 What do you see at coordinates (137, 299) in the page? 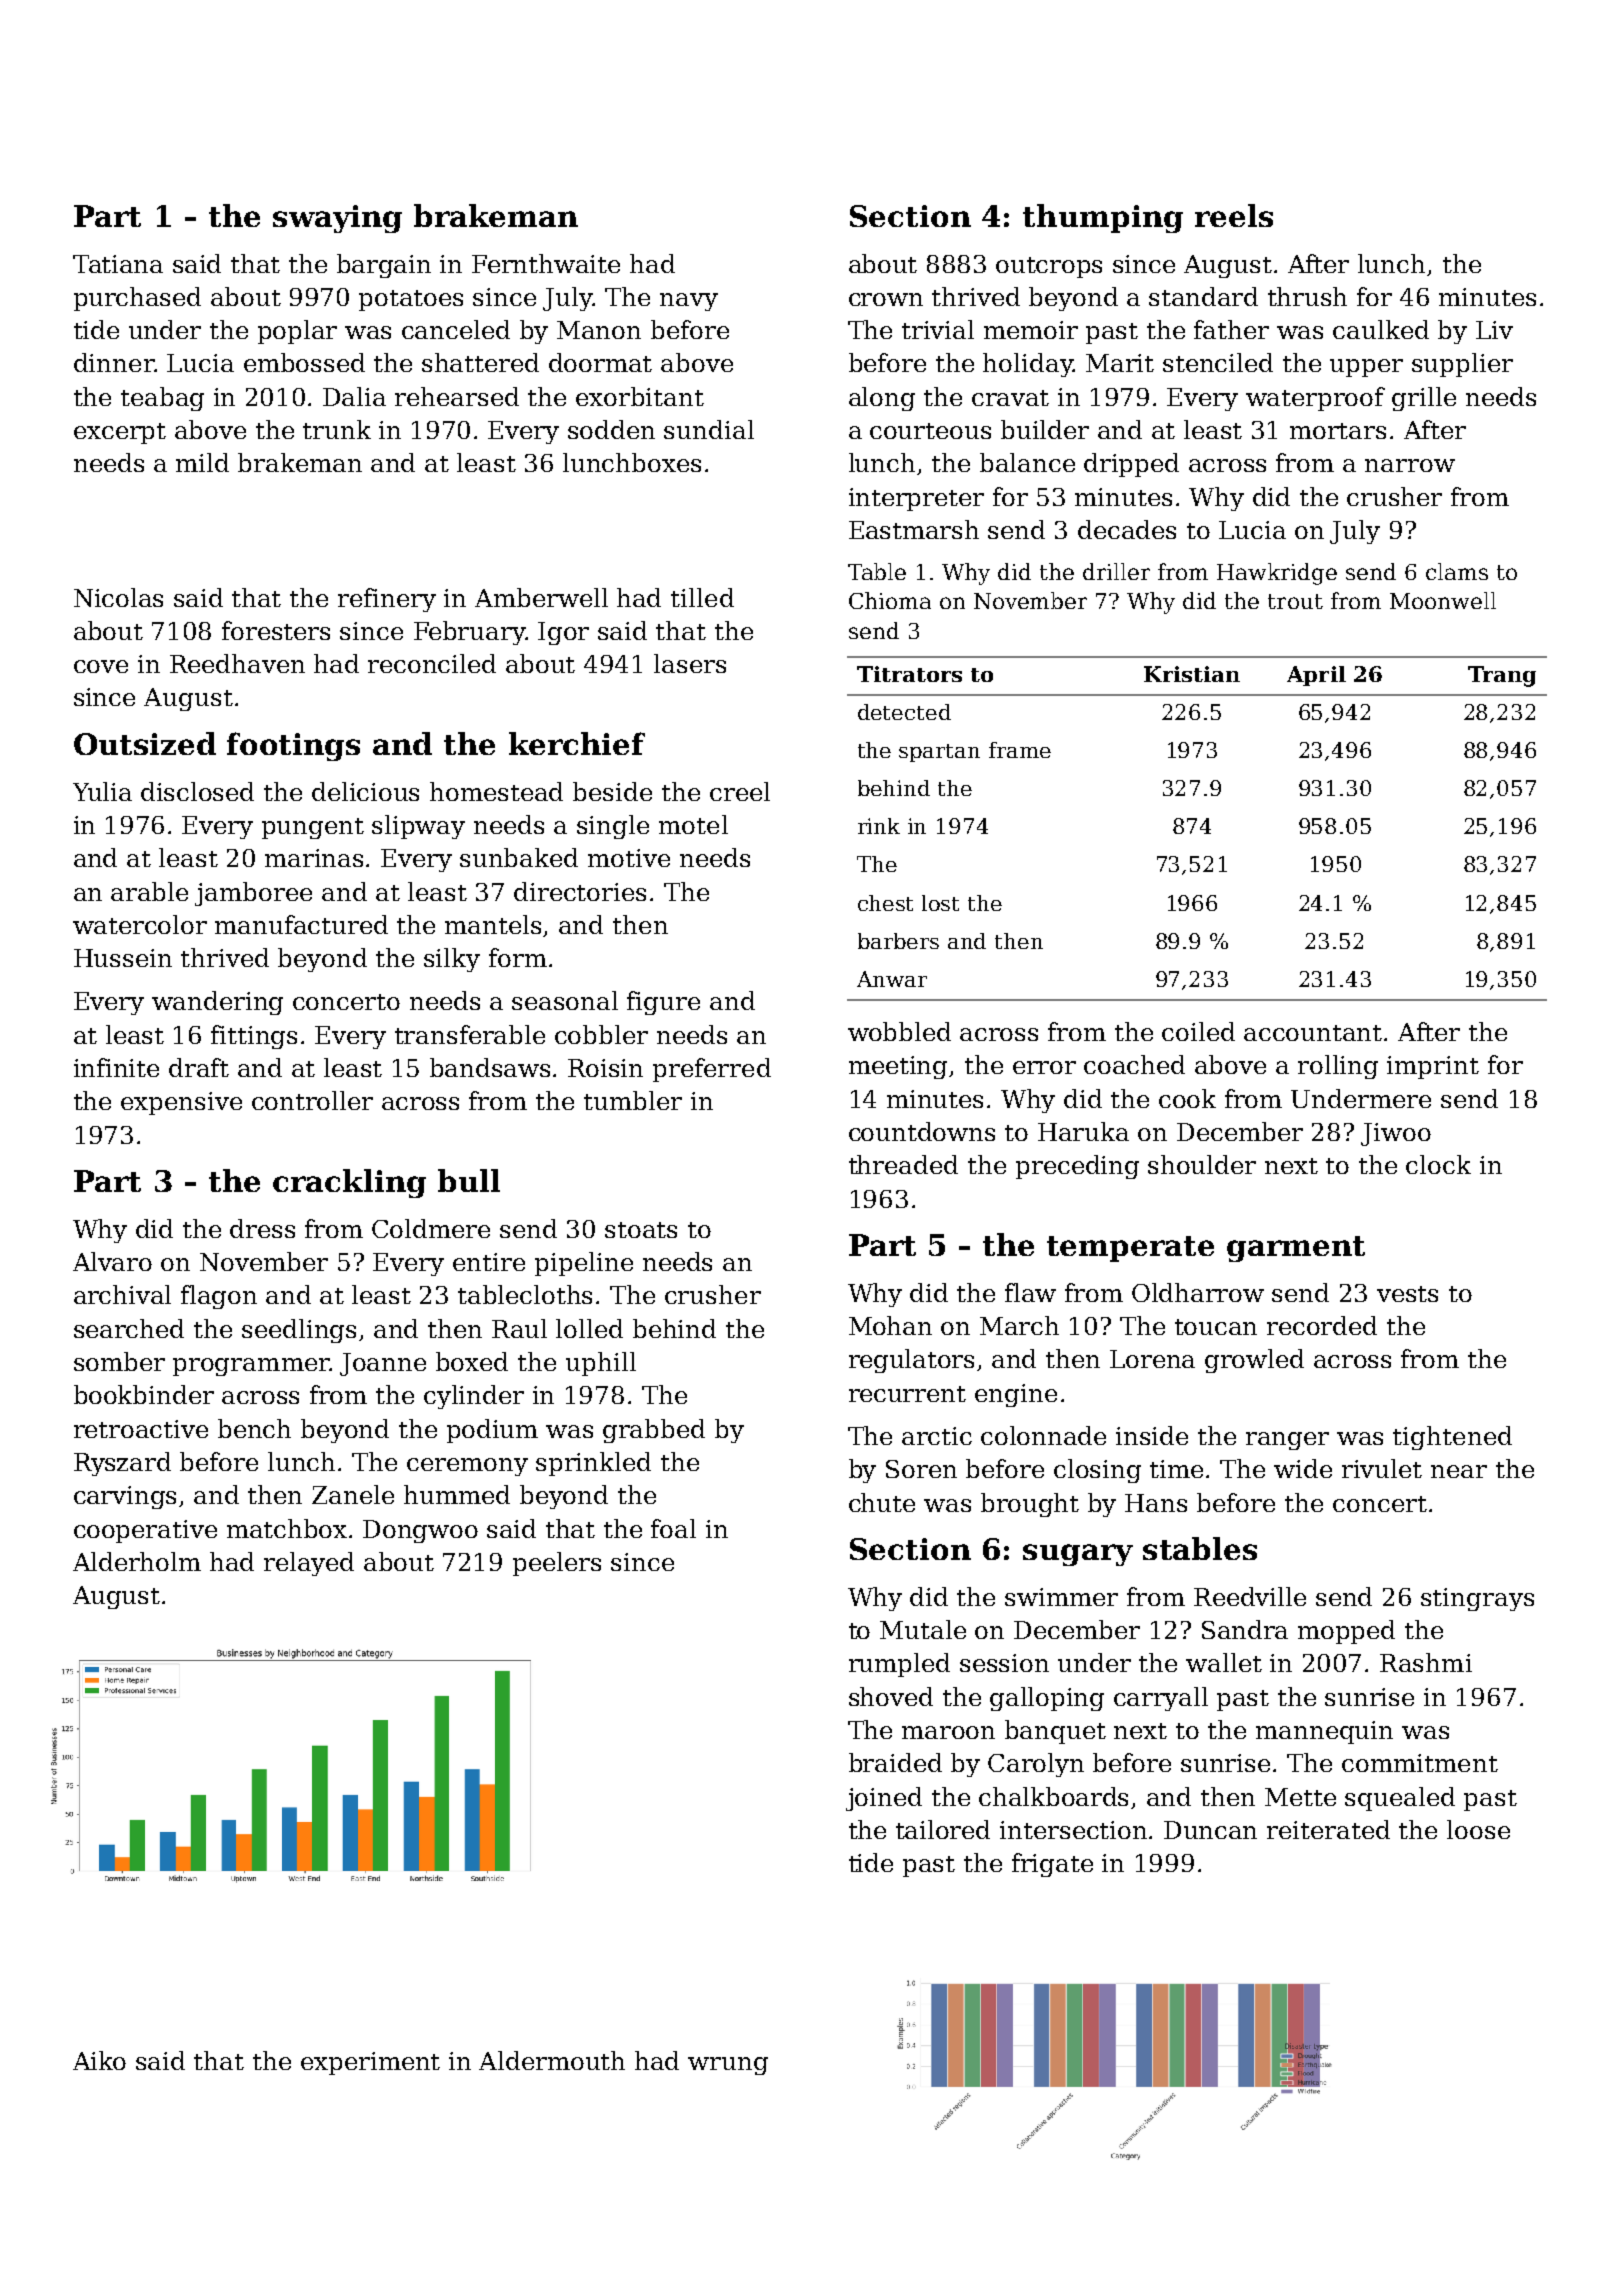
I see `purchased` at bounding box center [137, 299].
